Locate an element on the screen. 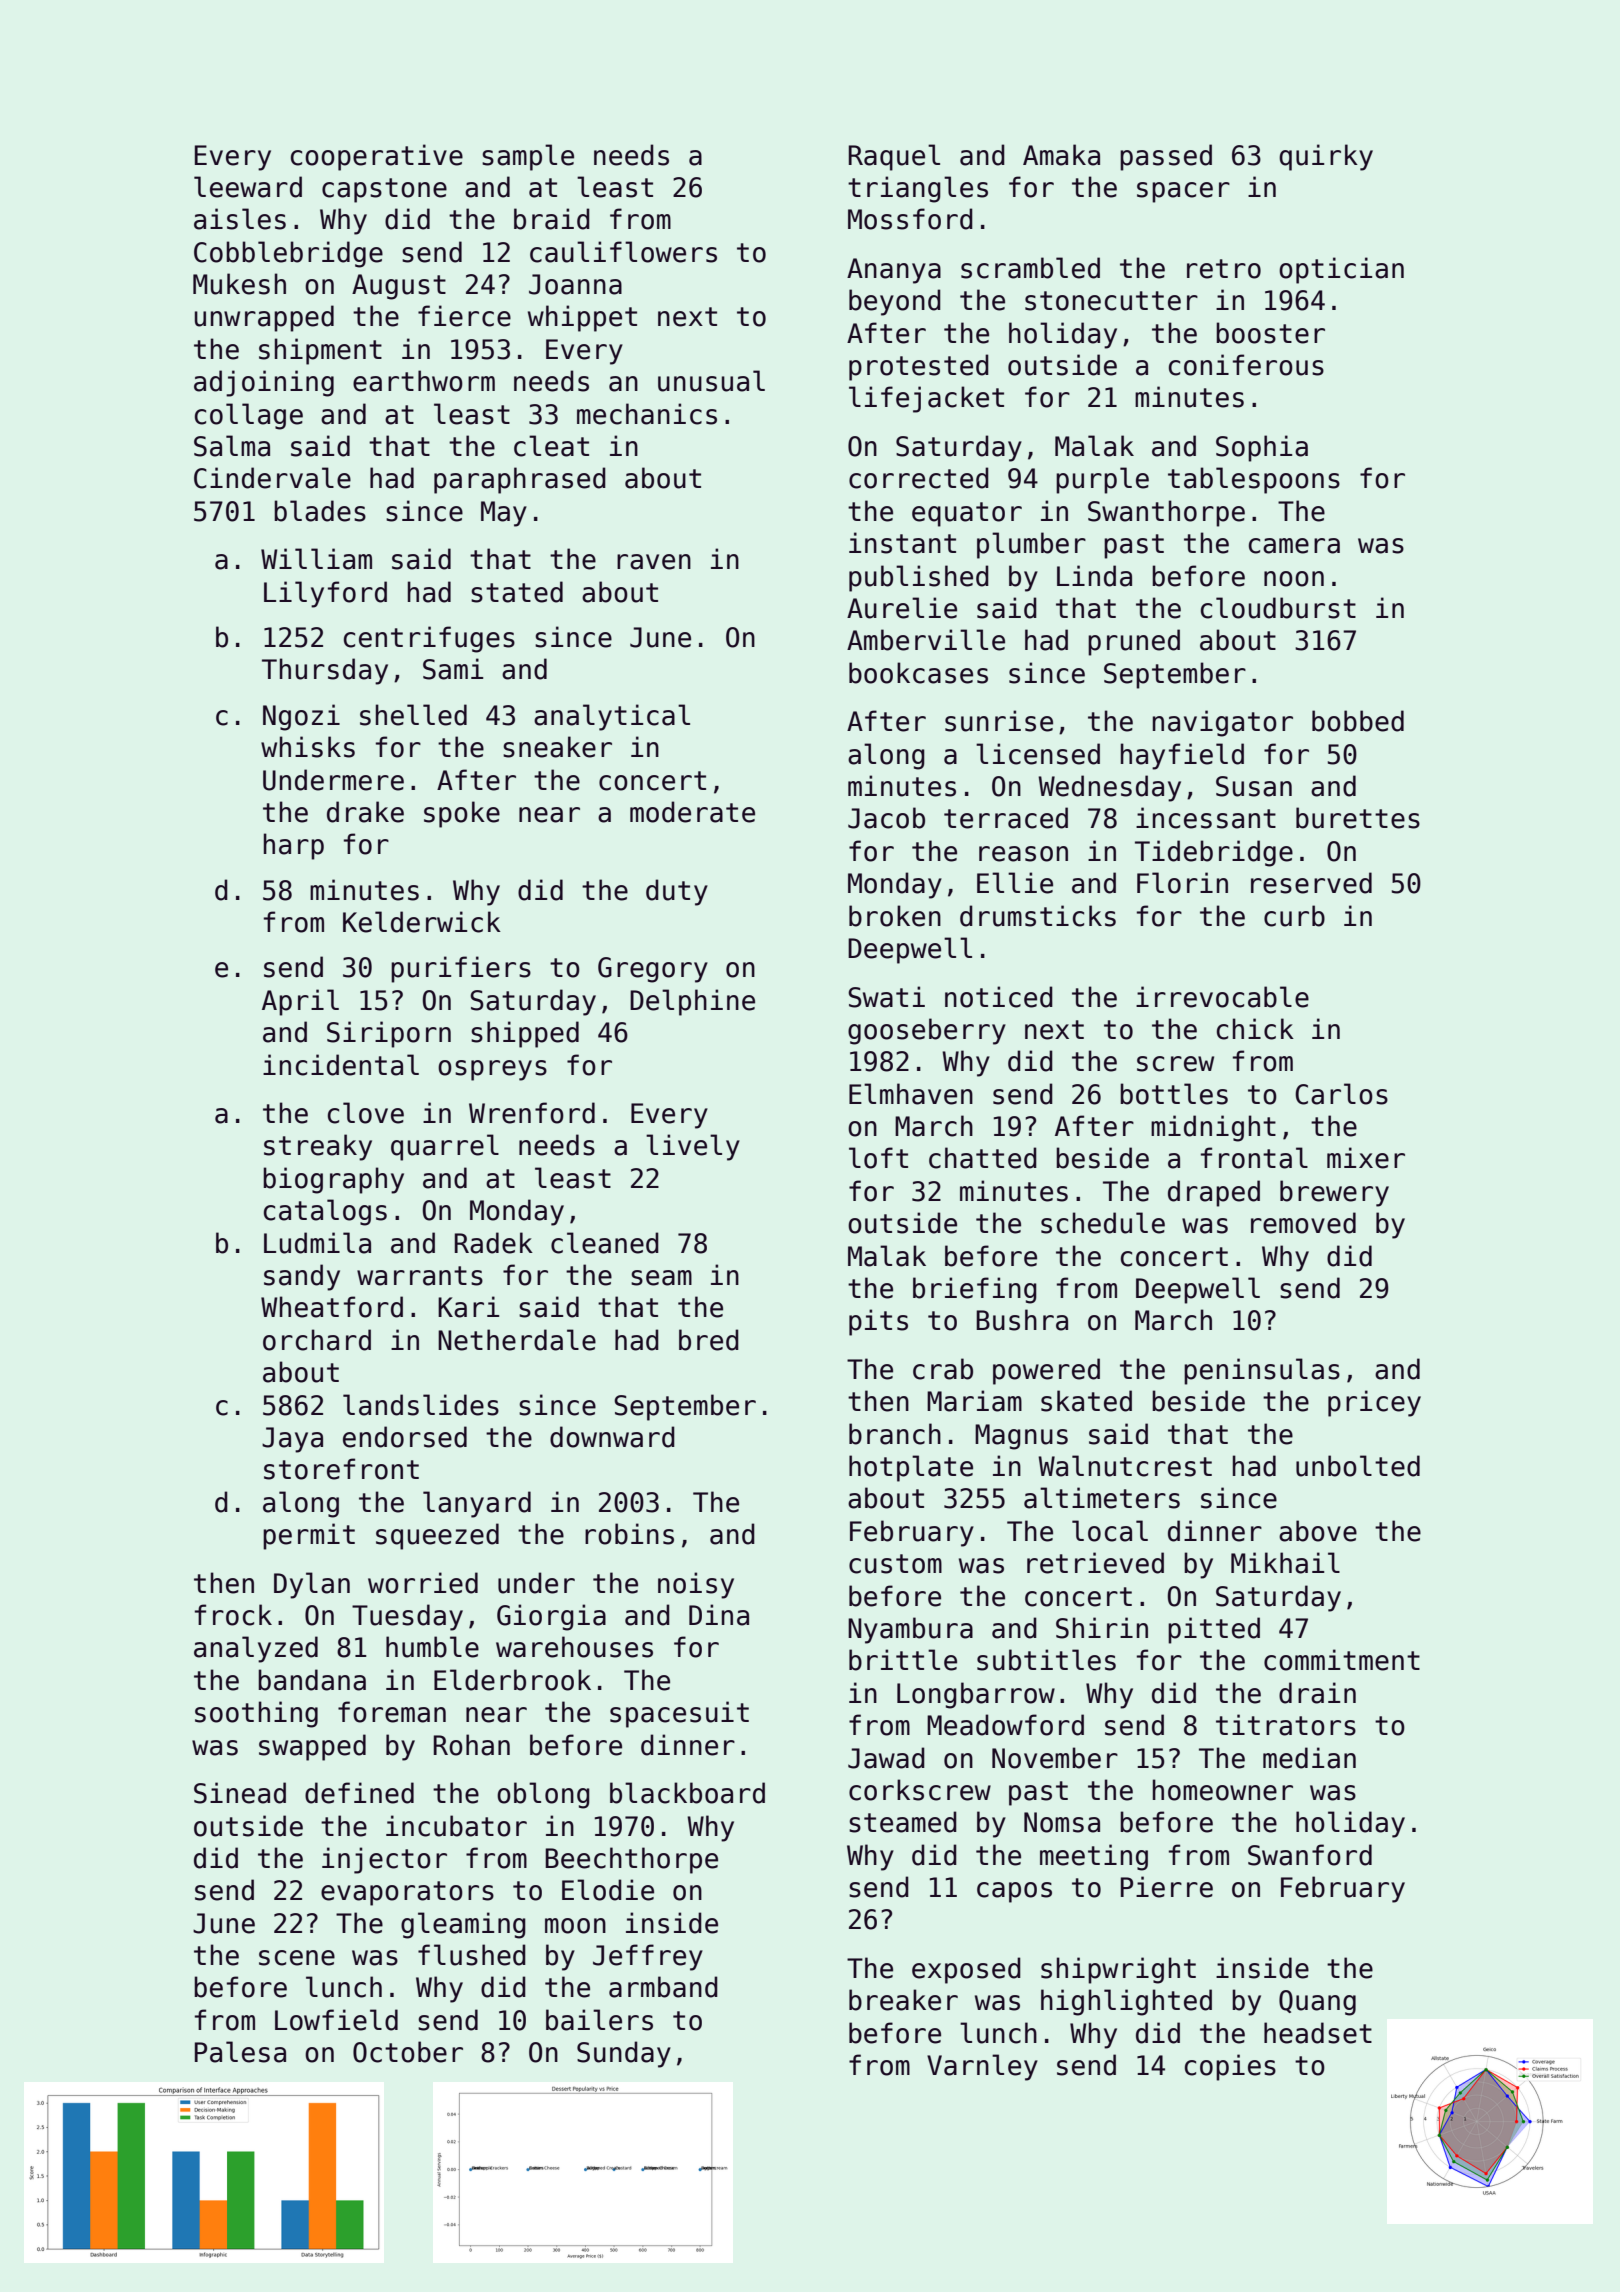  capstone is located at coordinates (384, 190).
